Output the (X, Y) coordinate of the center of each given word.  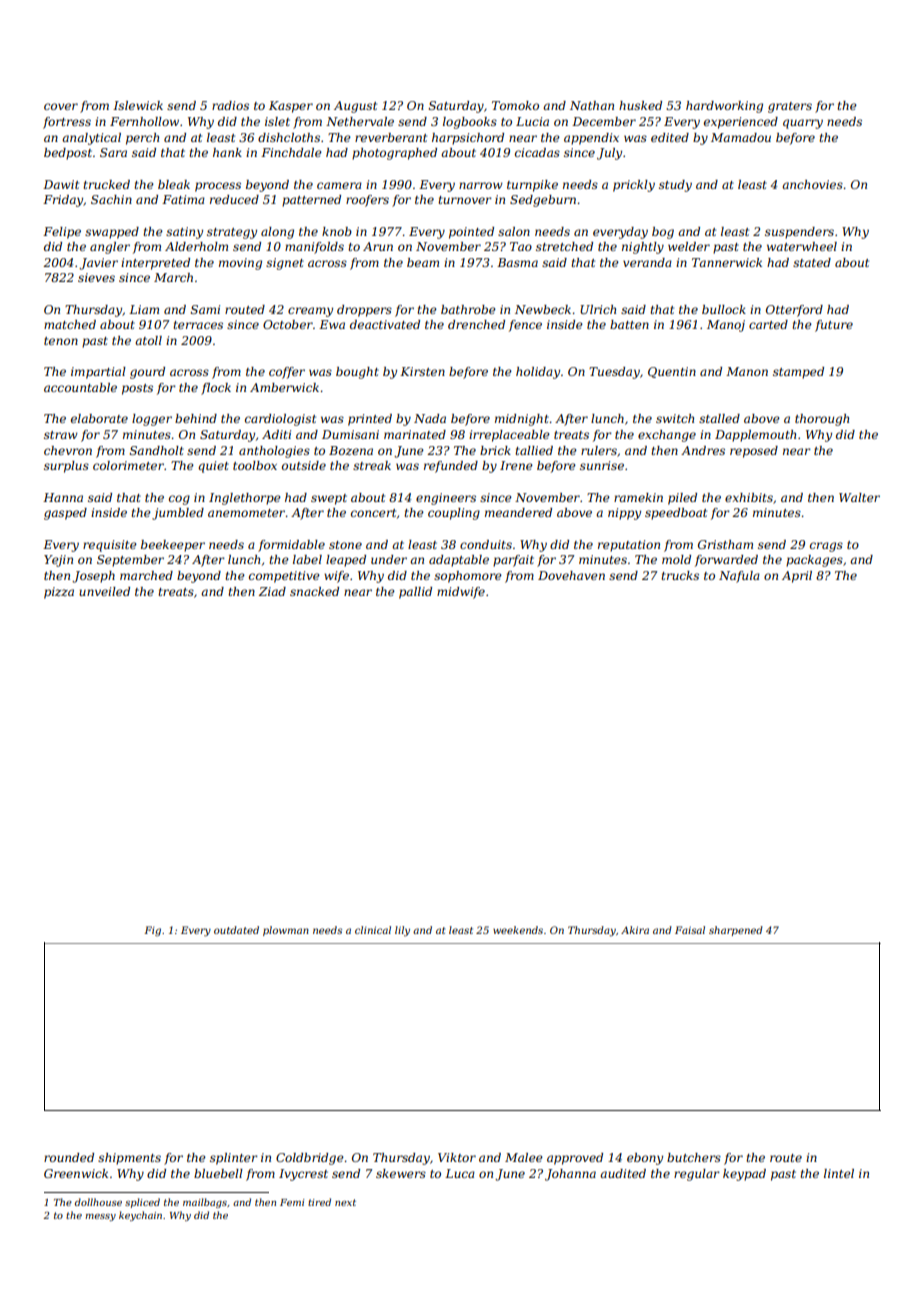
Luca (460, 1173)
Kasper (291, 107)
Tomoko (515, 105)
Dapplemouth (755, 436)
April (797, 577)
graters (790, 107)
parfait (513, 561)
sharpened (736, 931)
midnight (522, 420)
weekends (518, 930)
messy (100, 1217)
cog (179, 500)
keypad (744, 1175)
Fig (152, 931)
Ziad (272, 591)
